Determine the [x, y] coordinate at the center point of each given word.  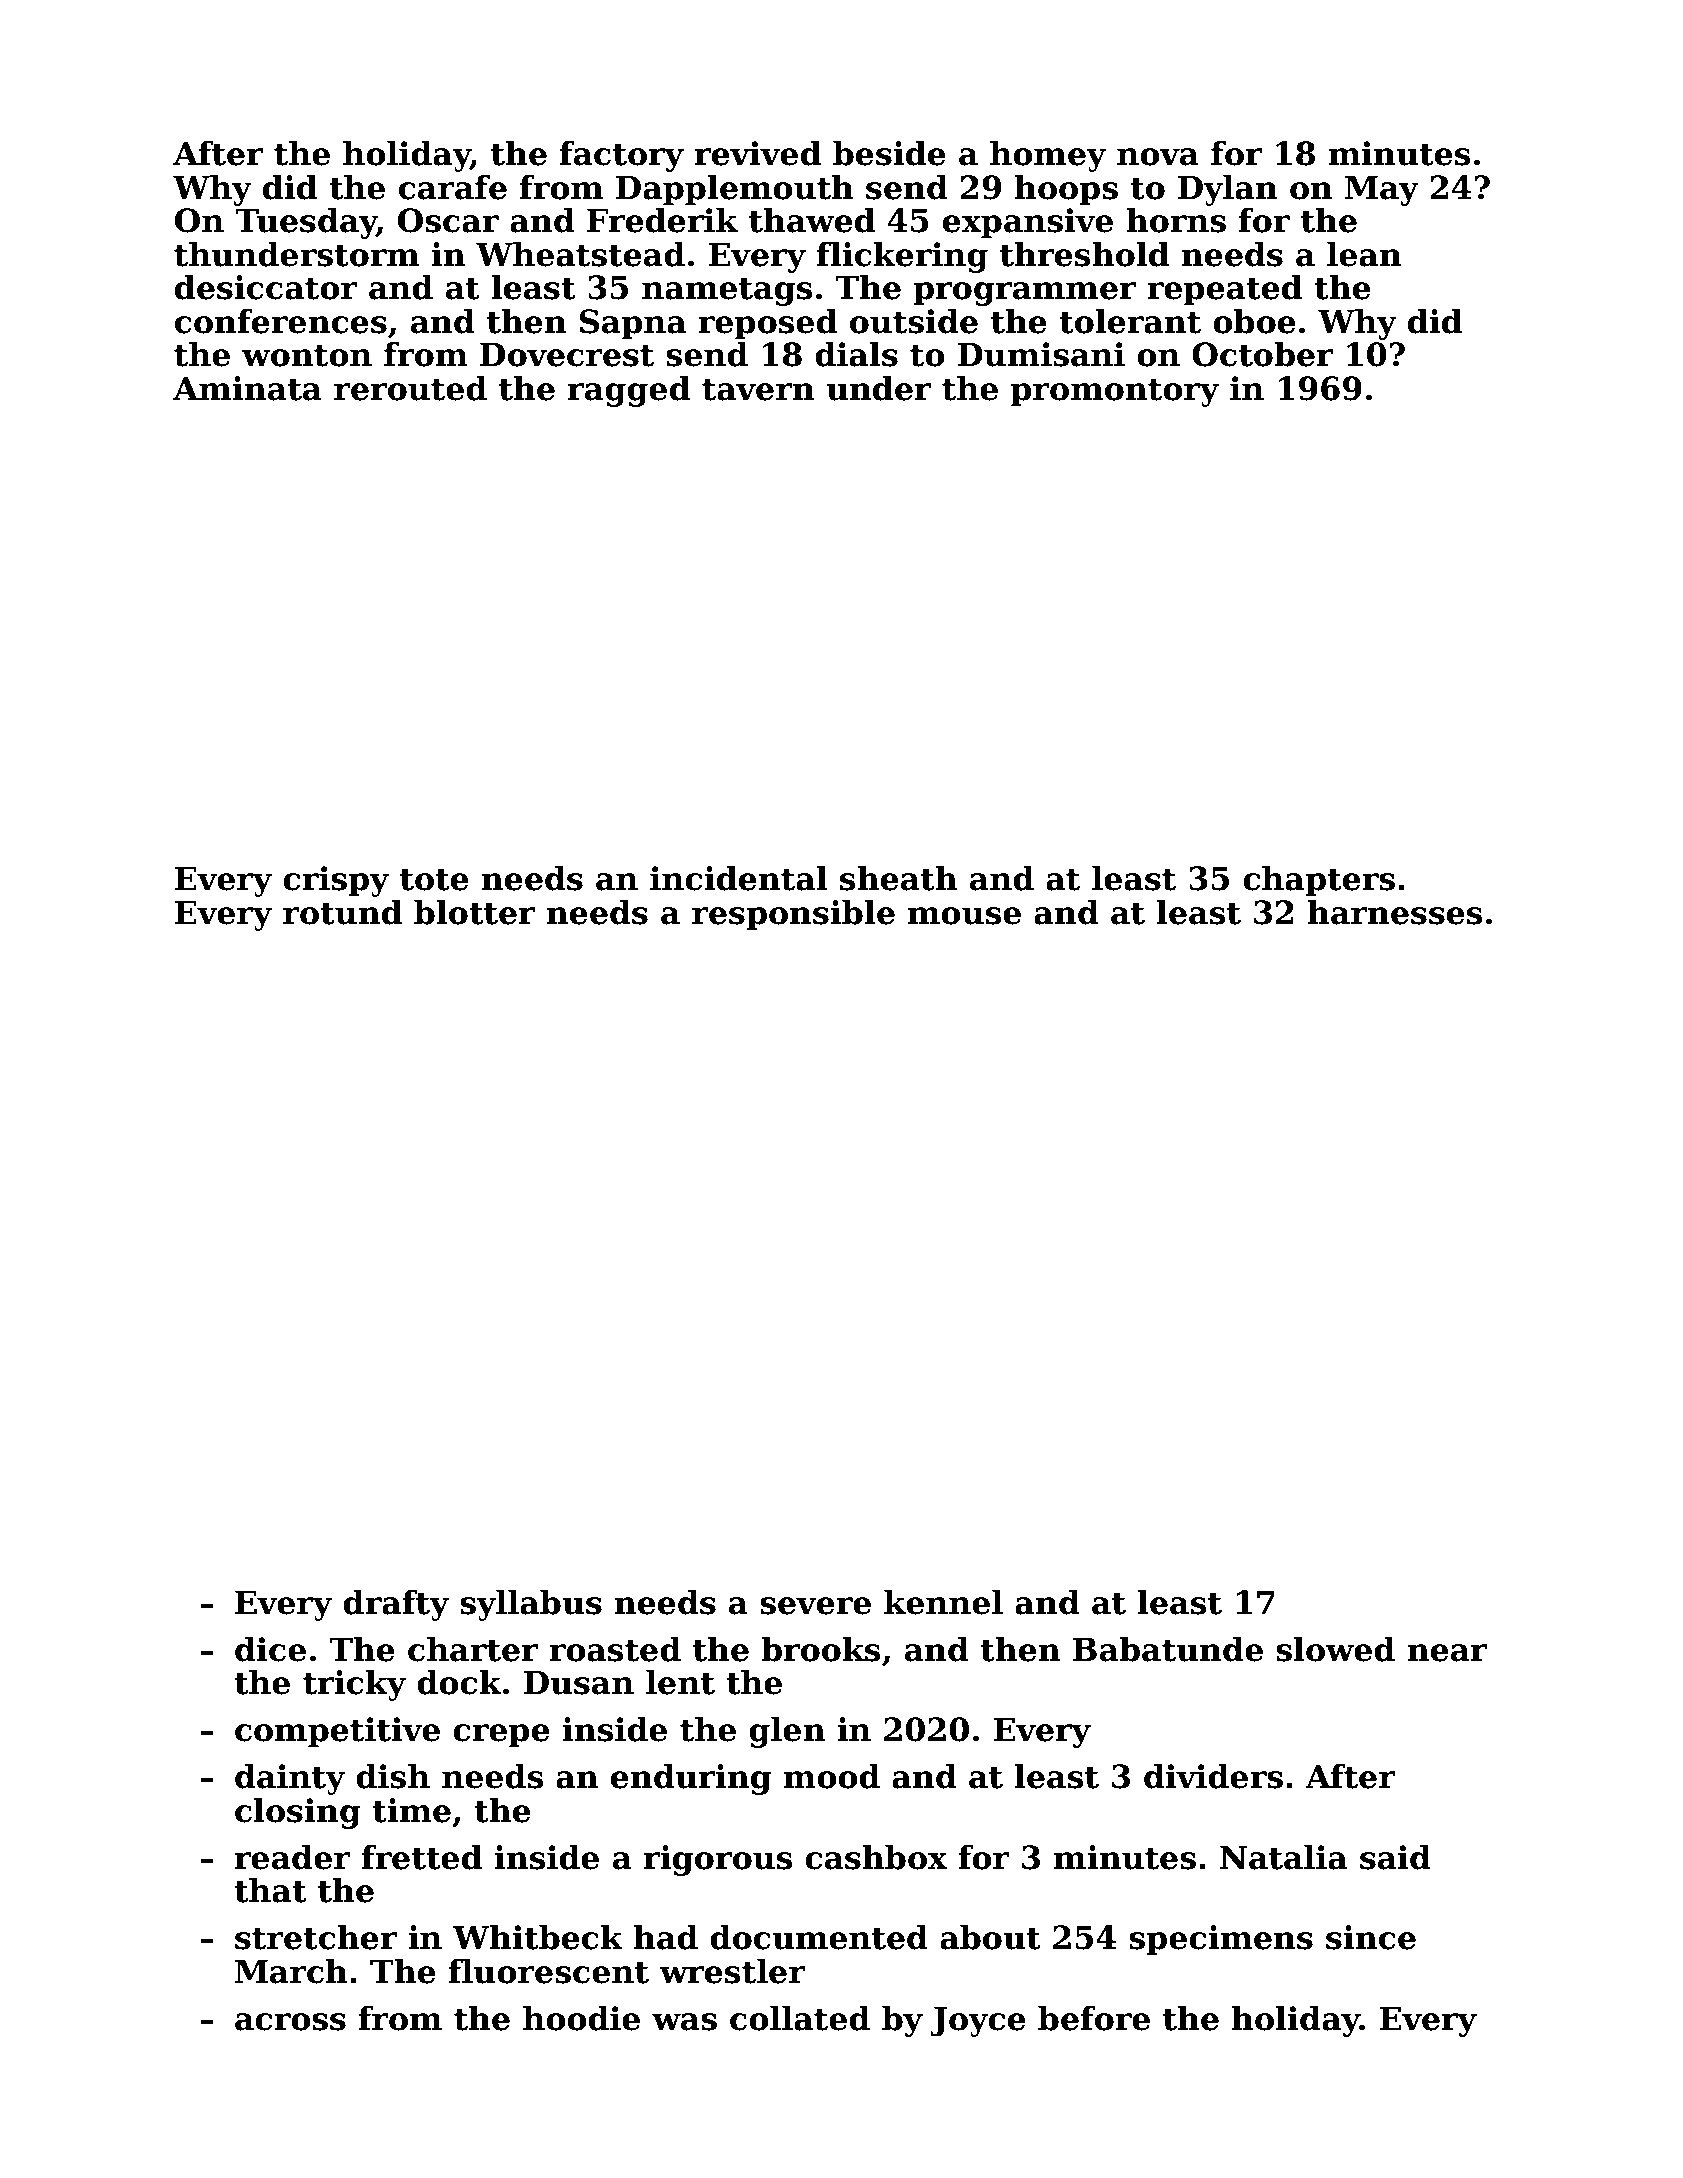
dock [459, 1682]
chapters [1319, 881]
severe [815, 1606]
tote [434, 879]
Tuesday [306, 223]
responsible [793, 915]
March [291, 1971]
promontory [1115, 392]
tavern [758, 389]
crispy [336, 881]
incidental [738, 878]
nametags [727, 291]
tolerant [1130, 321]
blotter [474, 912]
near [1447, 1653]
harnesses [1395, 912]
